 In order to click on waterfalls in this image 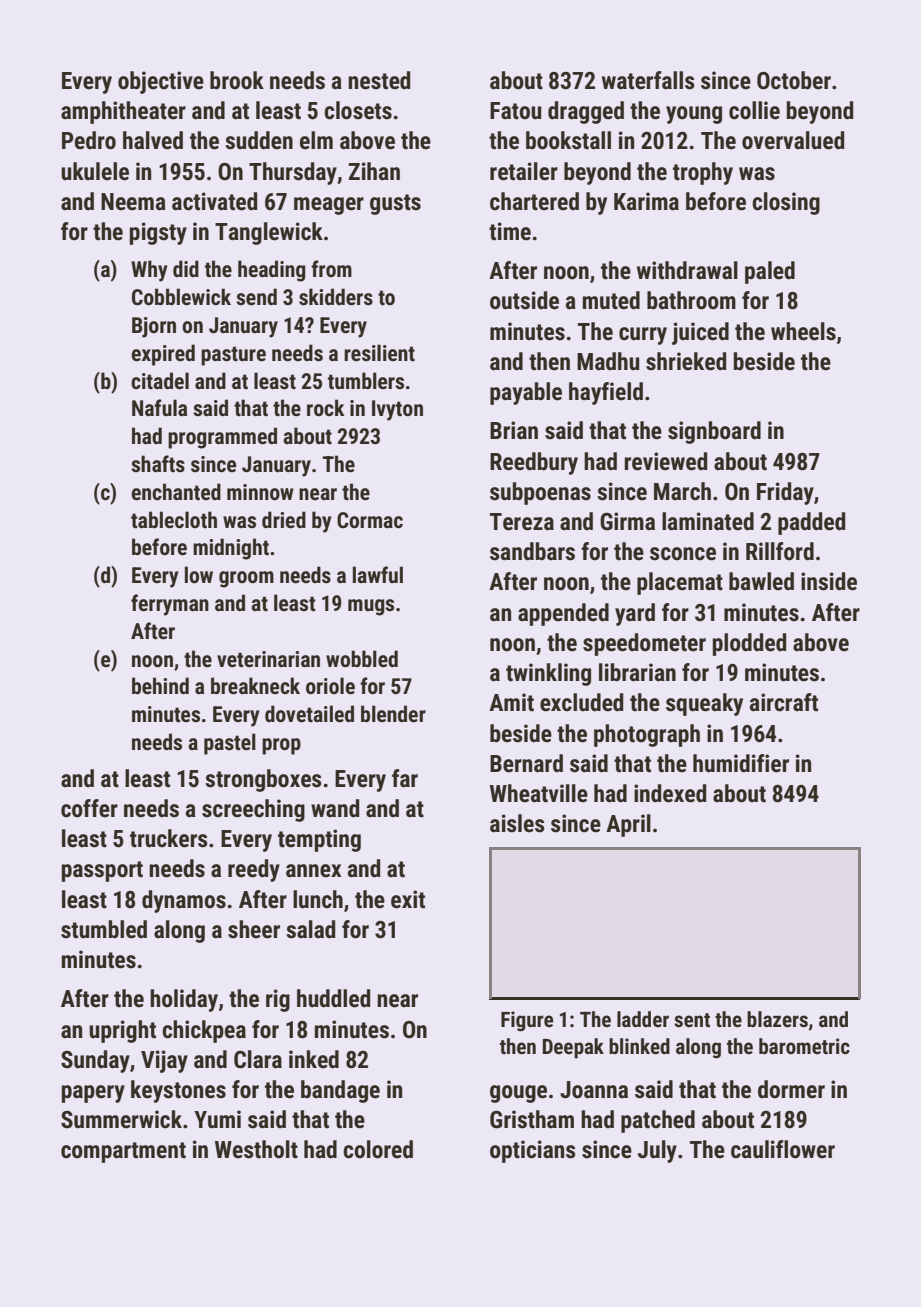, I will do `click(648, 80)`.
